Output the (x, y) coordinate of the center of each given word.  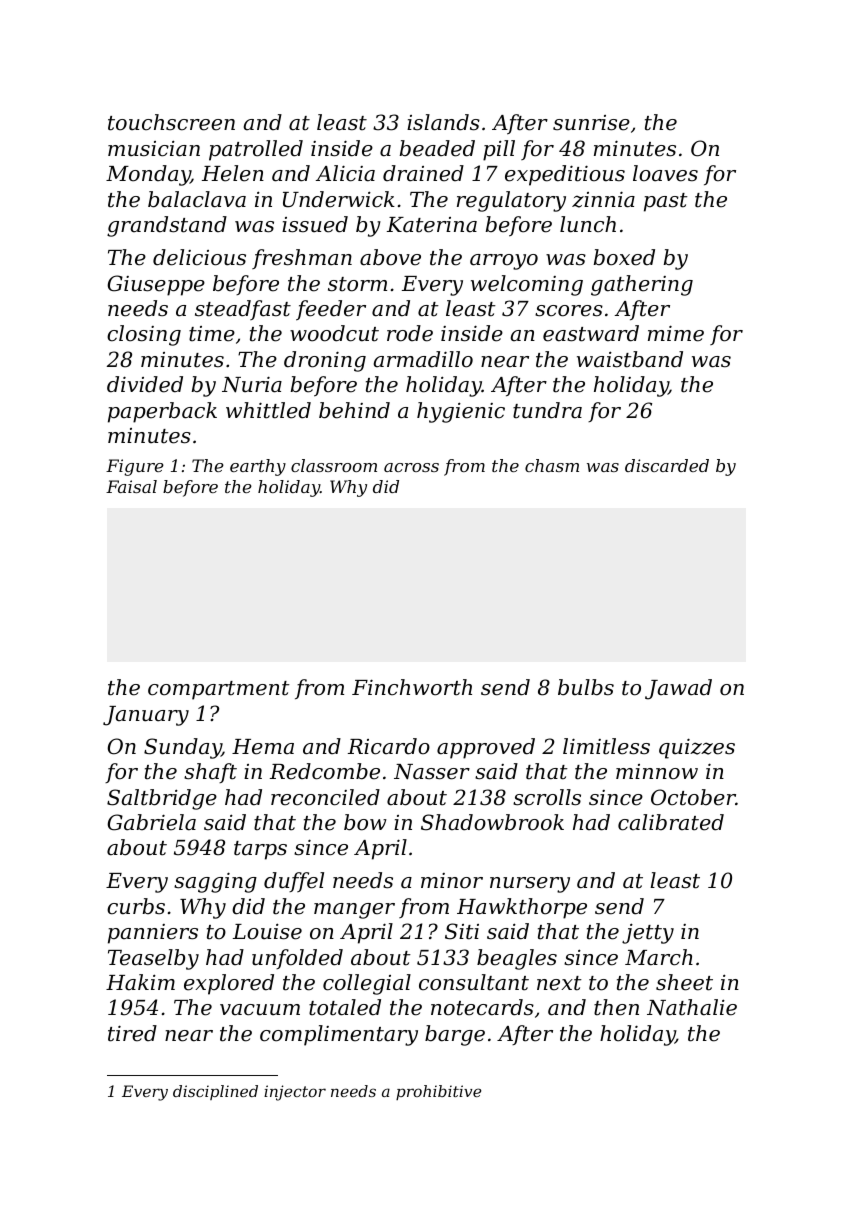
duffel (294, 882)
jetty (648, 933)
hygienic (461, 412)
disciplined (215, 1092)
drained (423, 173)
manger (354, 911)
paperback (162, 412)
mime (676, 333)
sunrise (591, 123)
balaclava (197, 199)
